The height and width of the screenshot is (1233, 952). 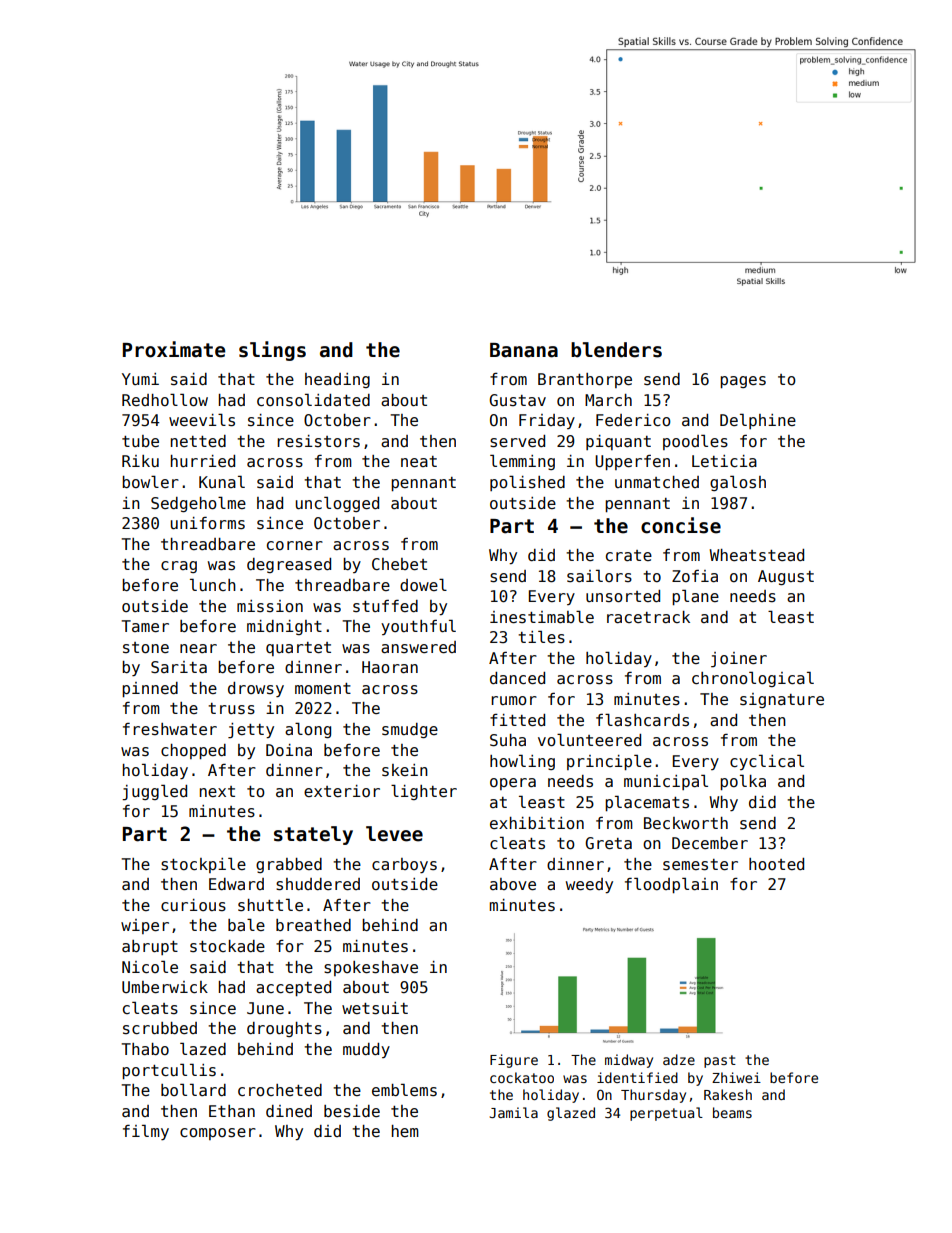 What do you see at coordinates (146, 1132) in the screenshot?
I see `filmy` at bounding box center [146, 1132].
